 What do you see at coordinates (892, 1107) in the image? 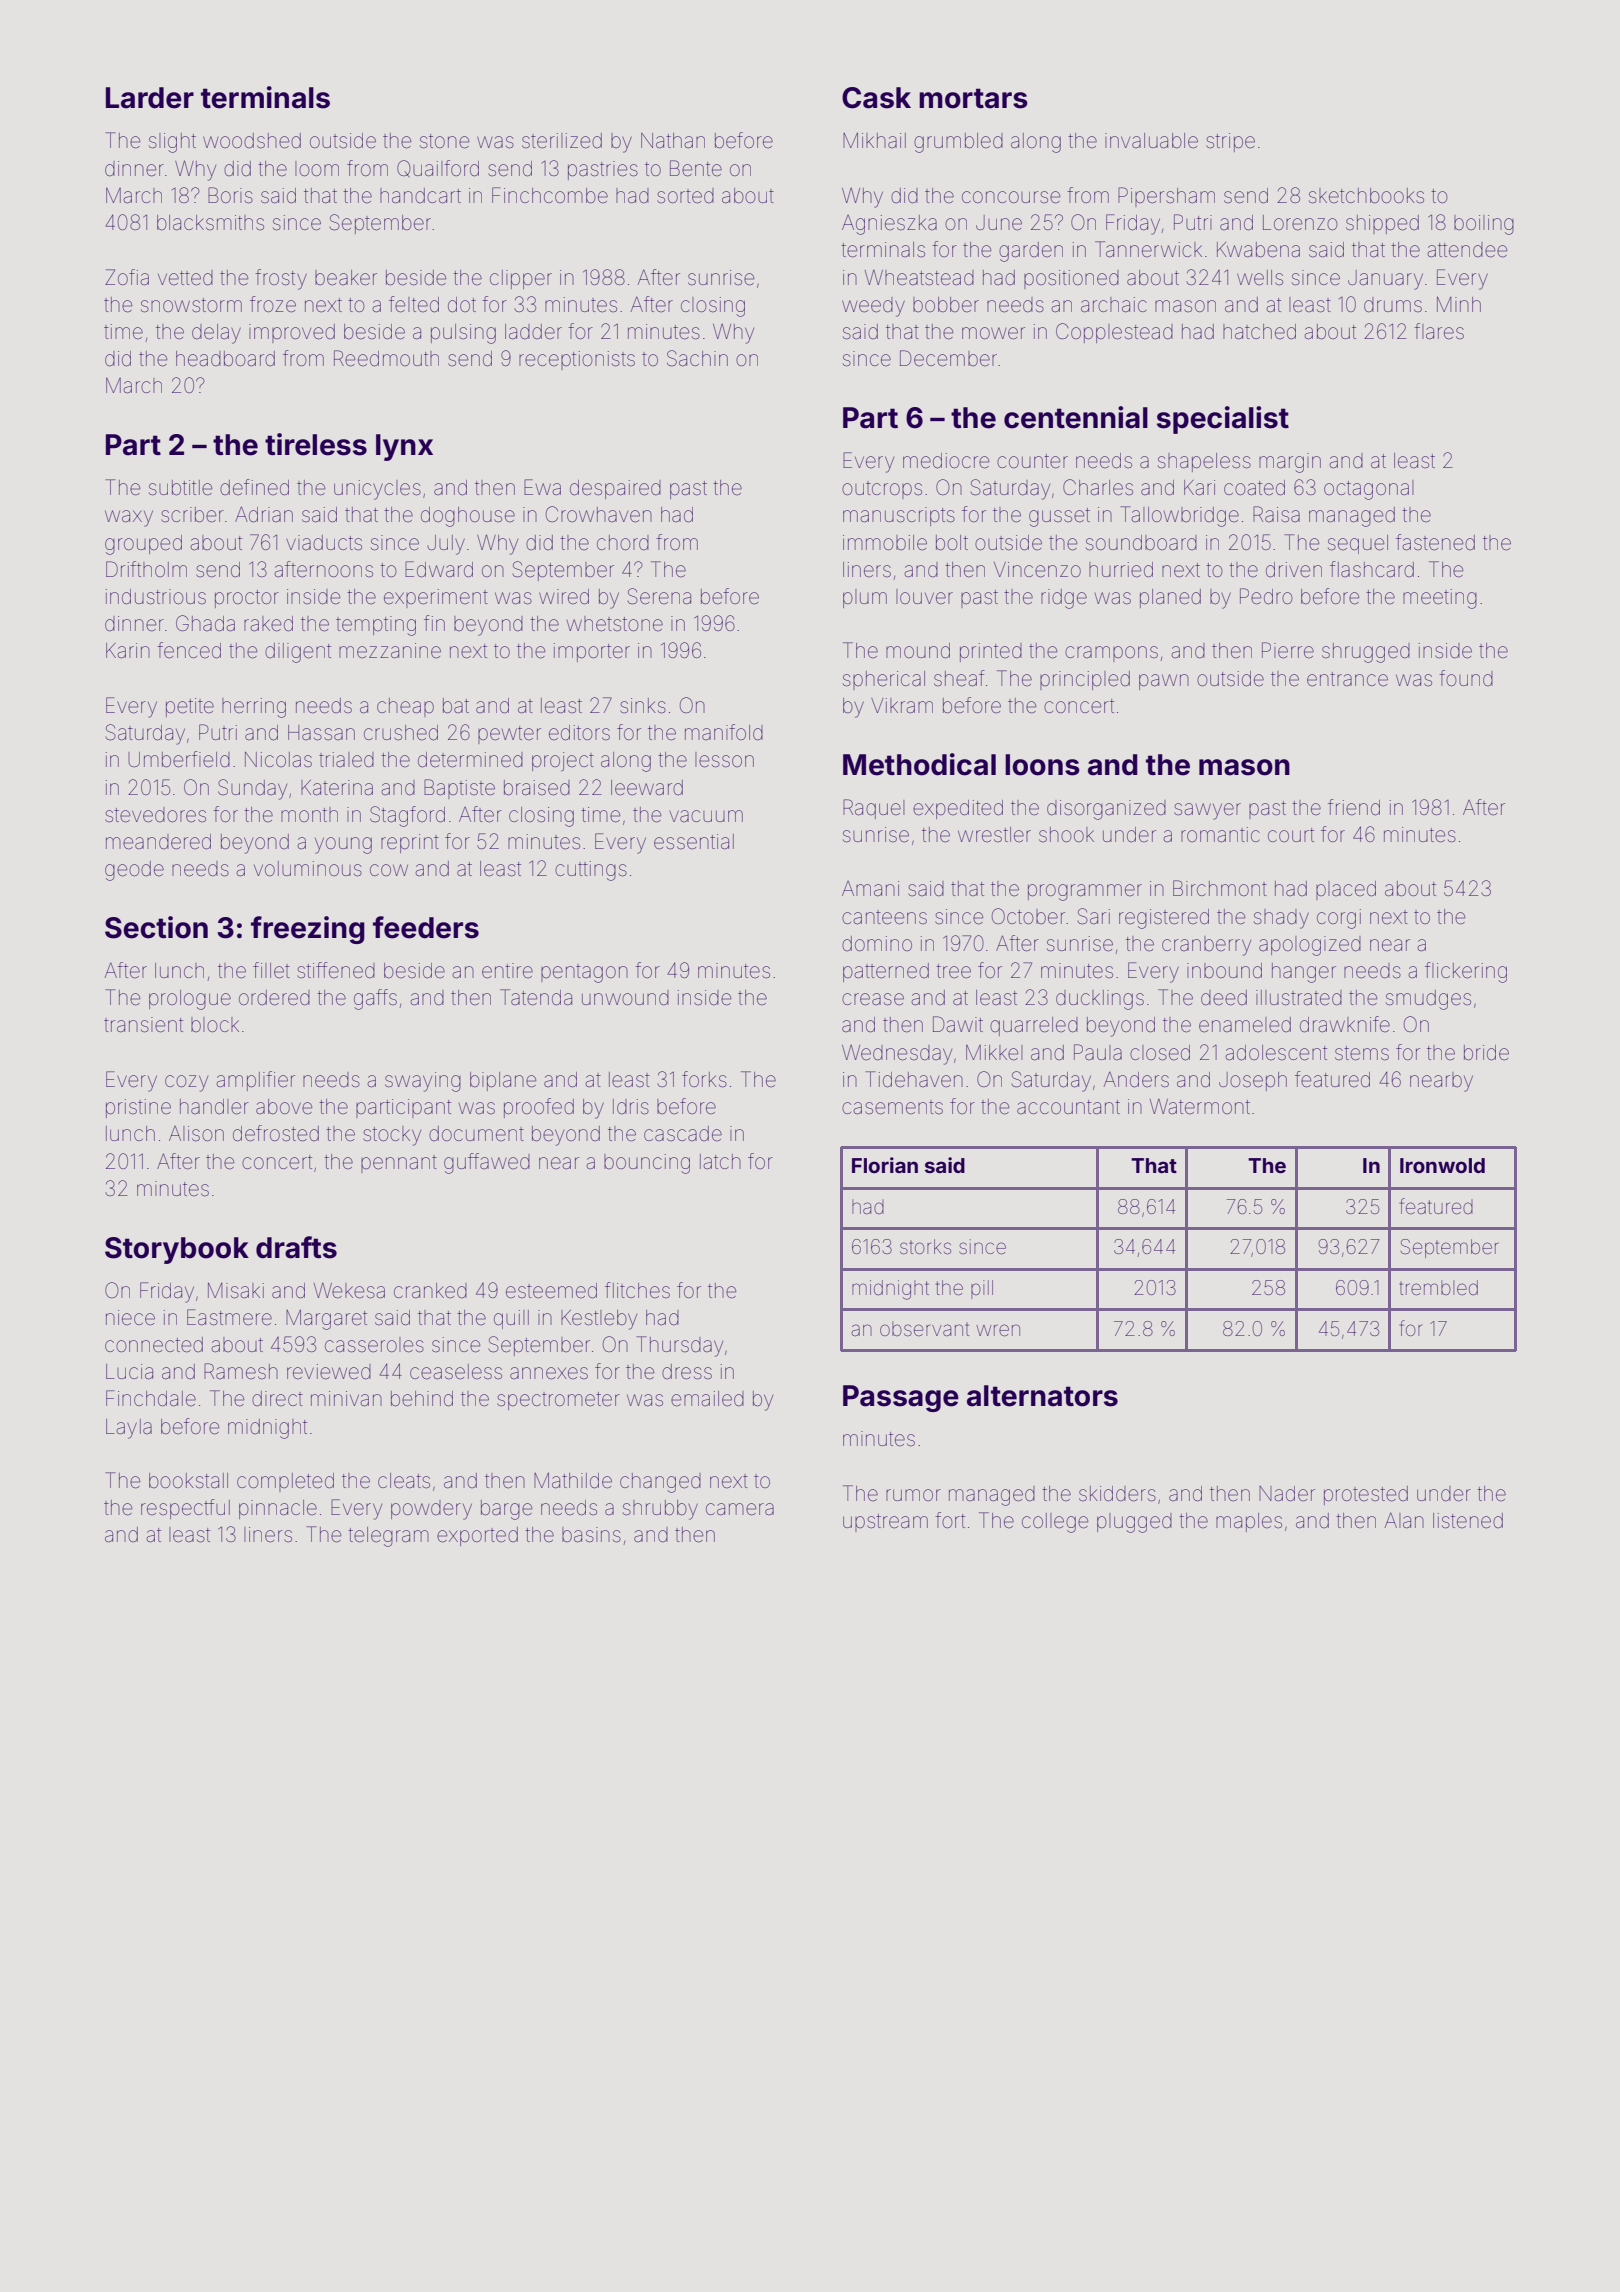
I see `casements` at bounding box center [892, 1107].
